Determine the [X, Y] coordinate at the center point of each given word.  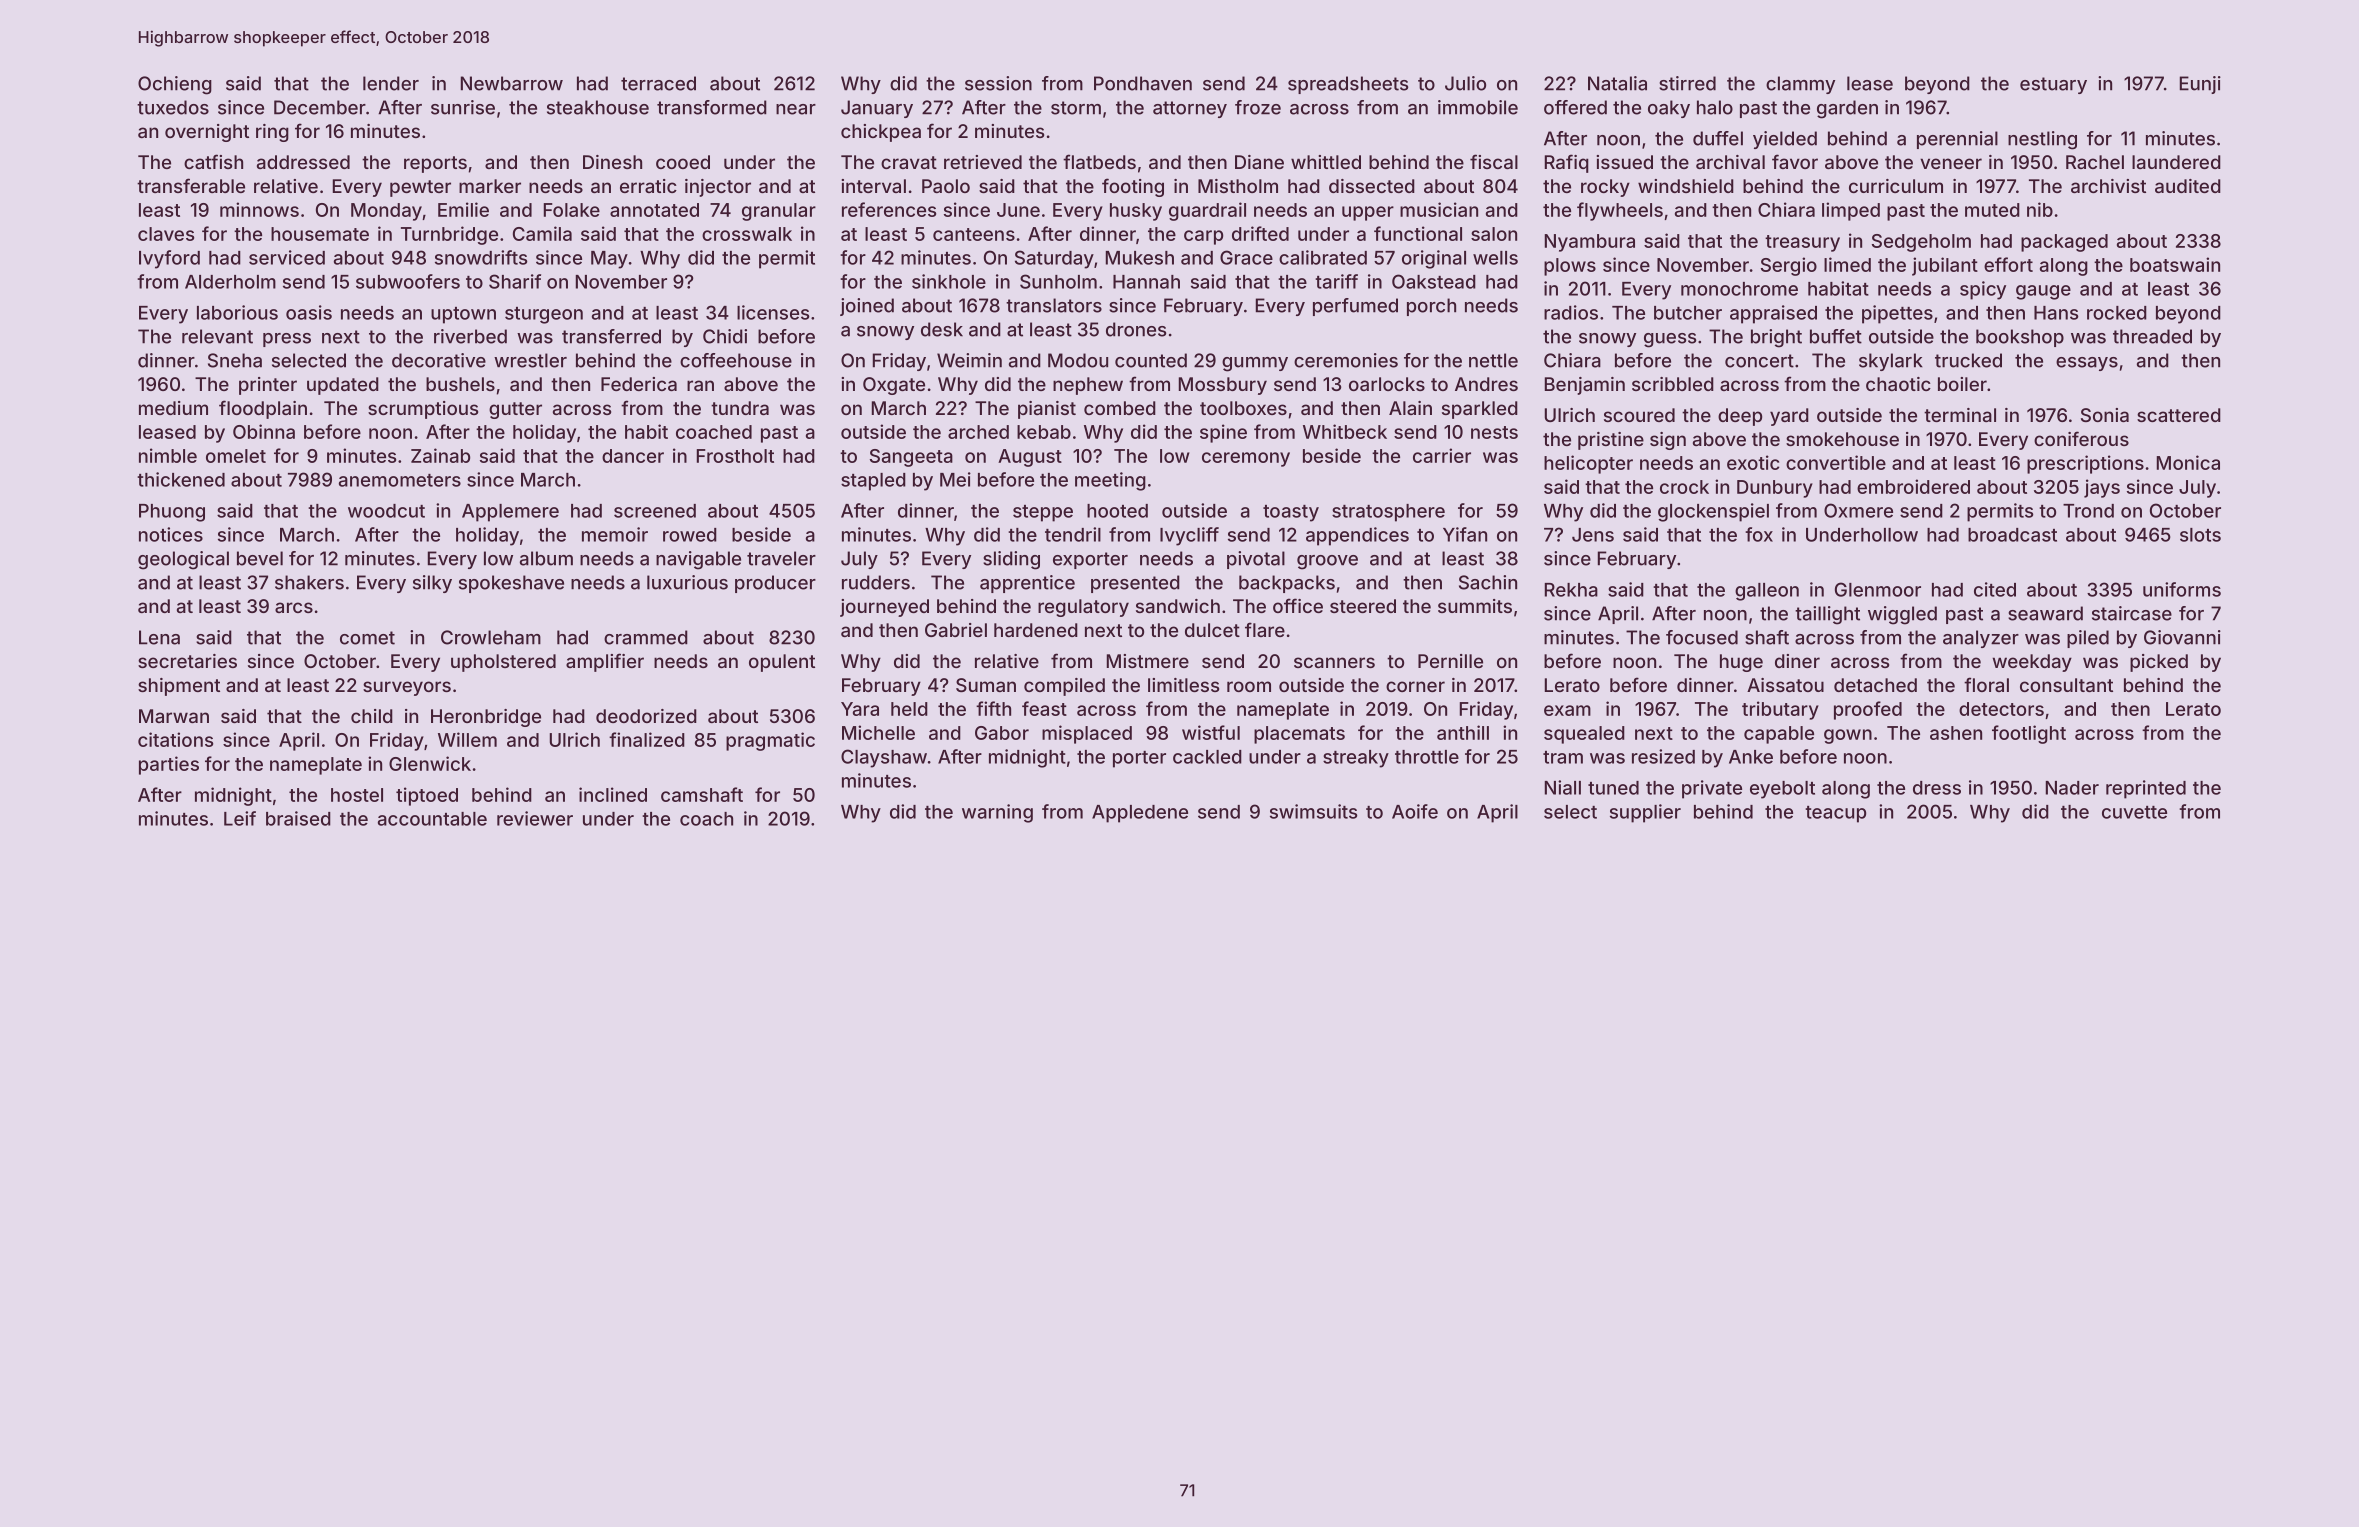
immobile [1478, 107]
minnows [259, 209]
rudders [876, 582]
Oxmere [1858, 510]
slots [2200, 535]
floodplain [263, 409]
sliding [1011, 560]
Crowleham [491, 637]
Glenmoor [1878, 589]
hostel [357, 795]
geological [183, 560]
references [889, 209]
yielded [1785, 140]
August [1030, 458]
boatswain [2175, 264]
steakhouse [598, 107]
